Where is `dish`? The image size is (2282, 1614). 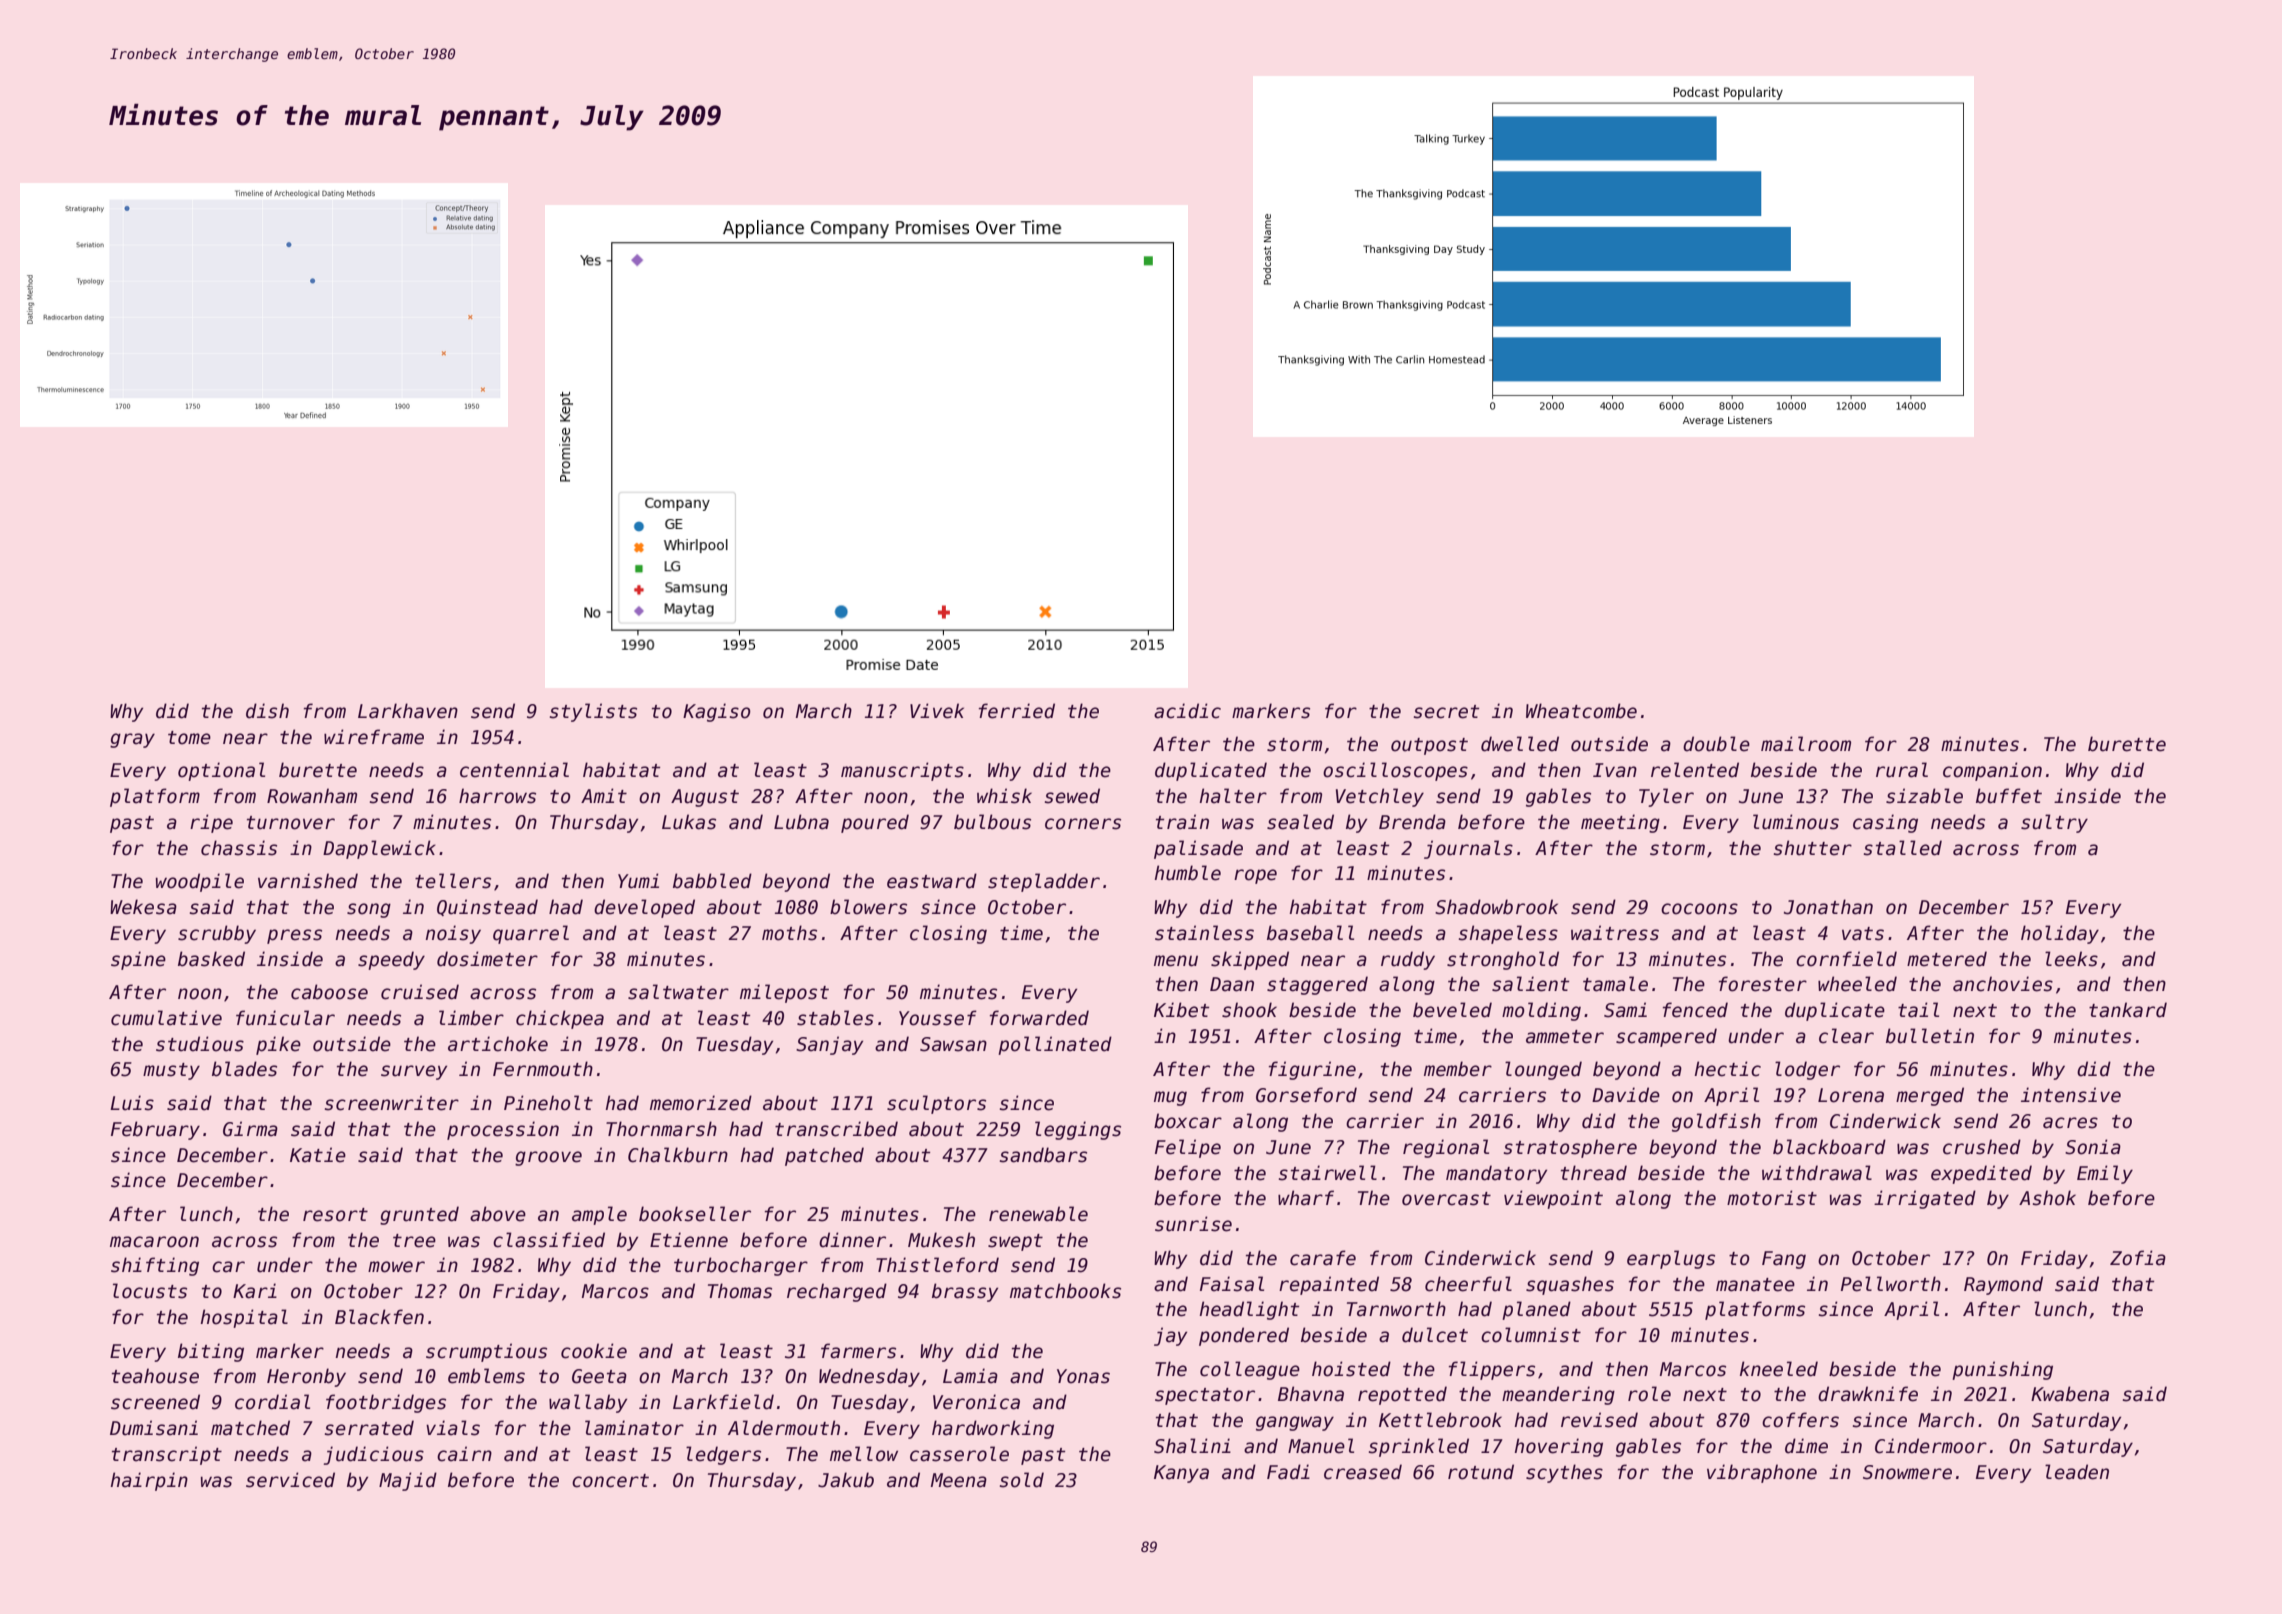
dish is located at coordinates (267, 711).
